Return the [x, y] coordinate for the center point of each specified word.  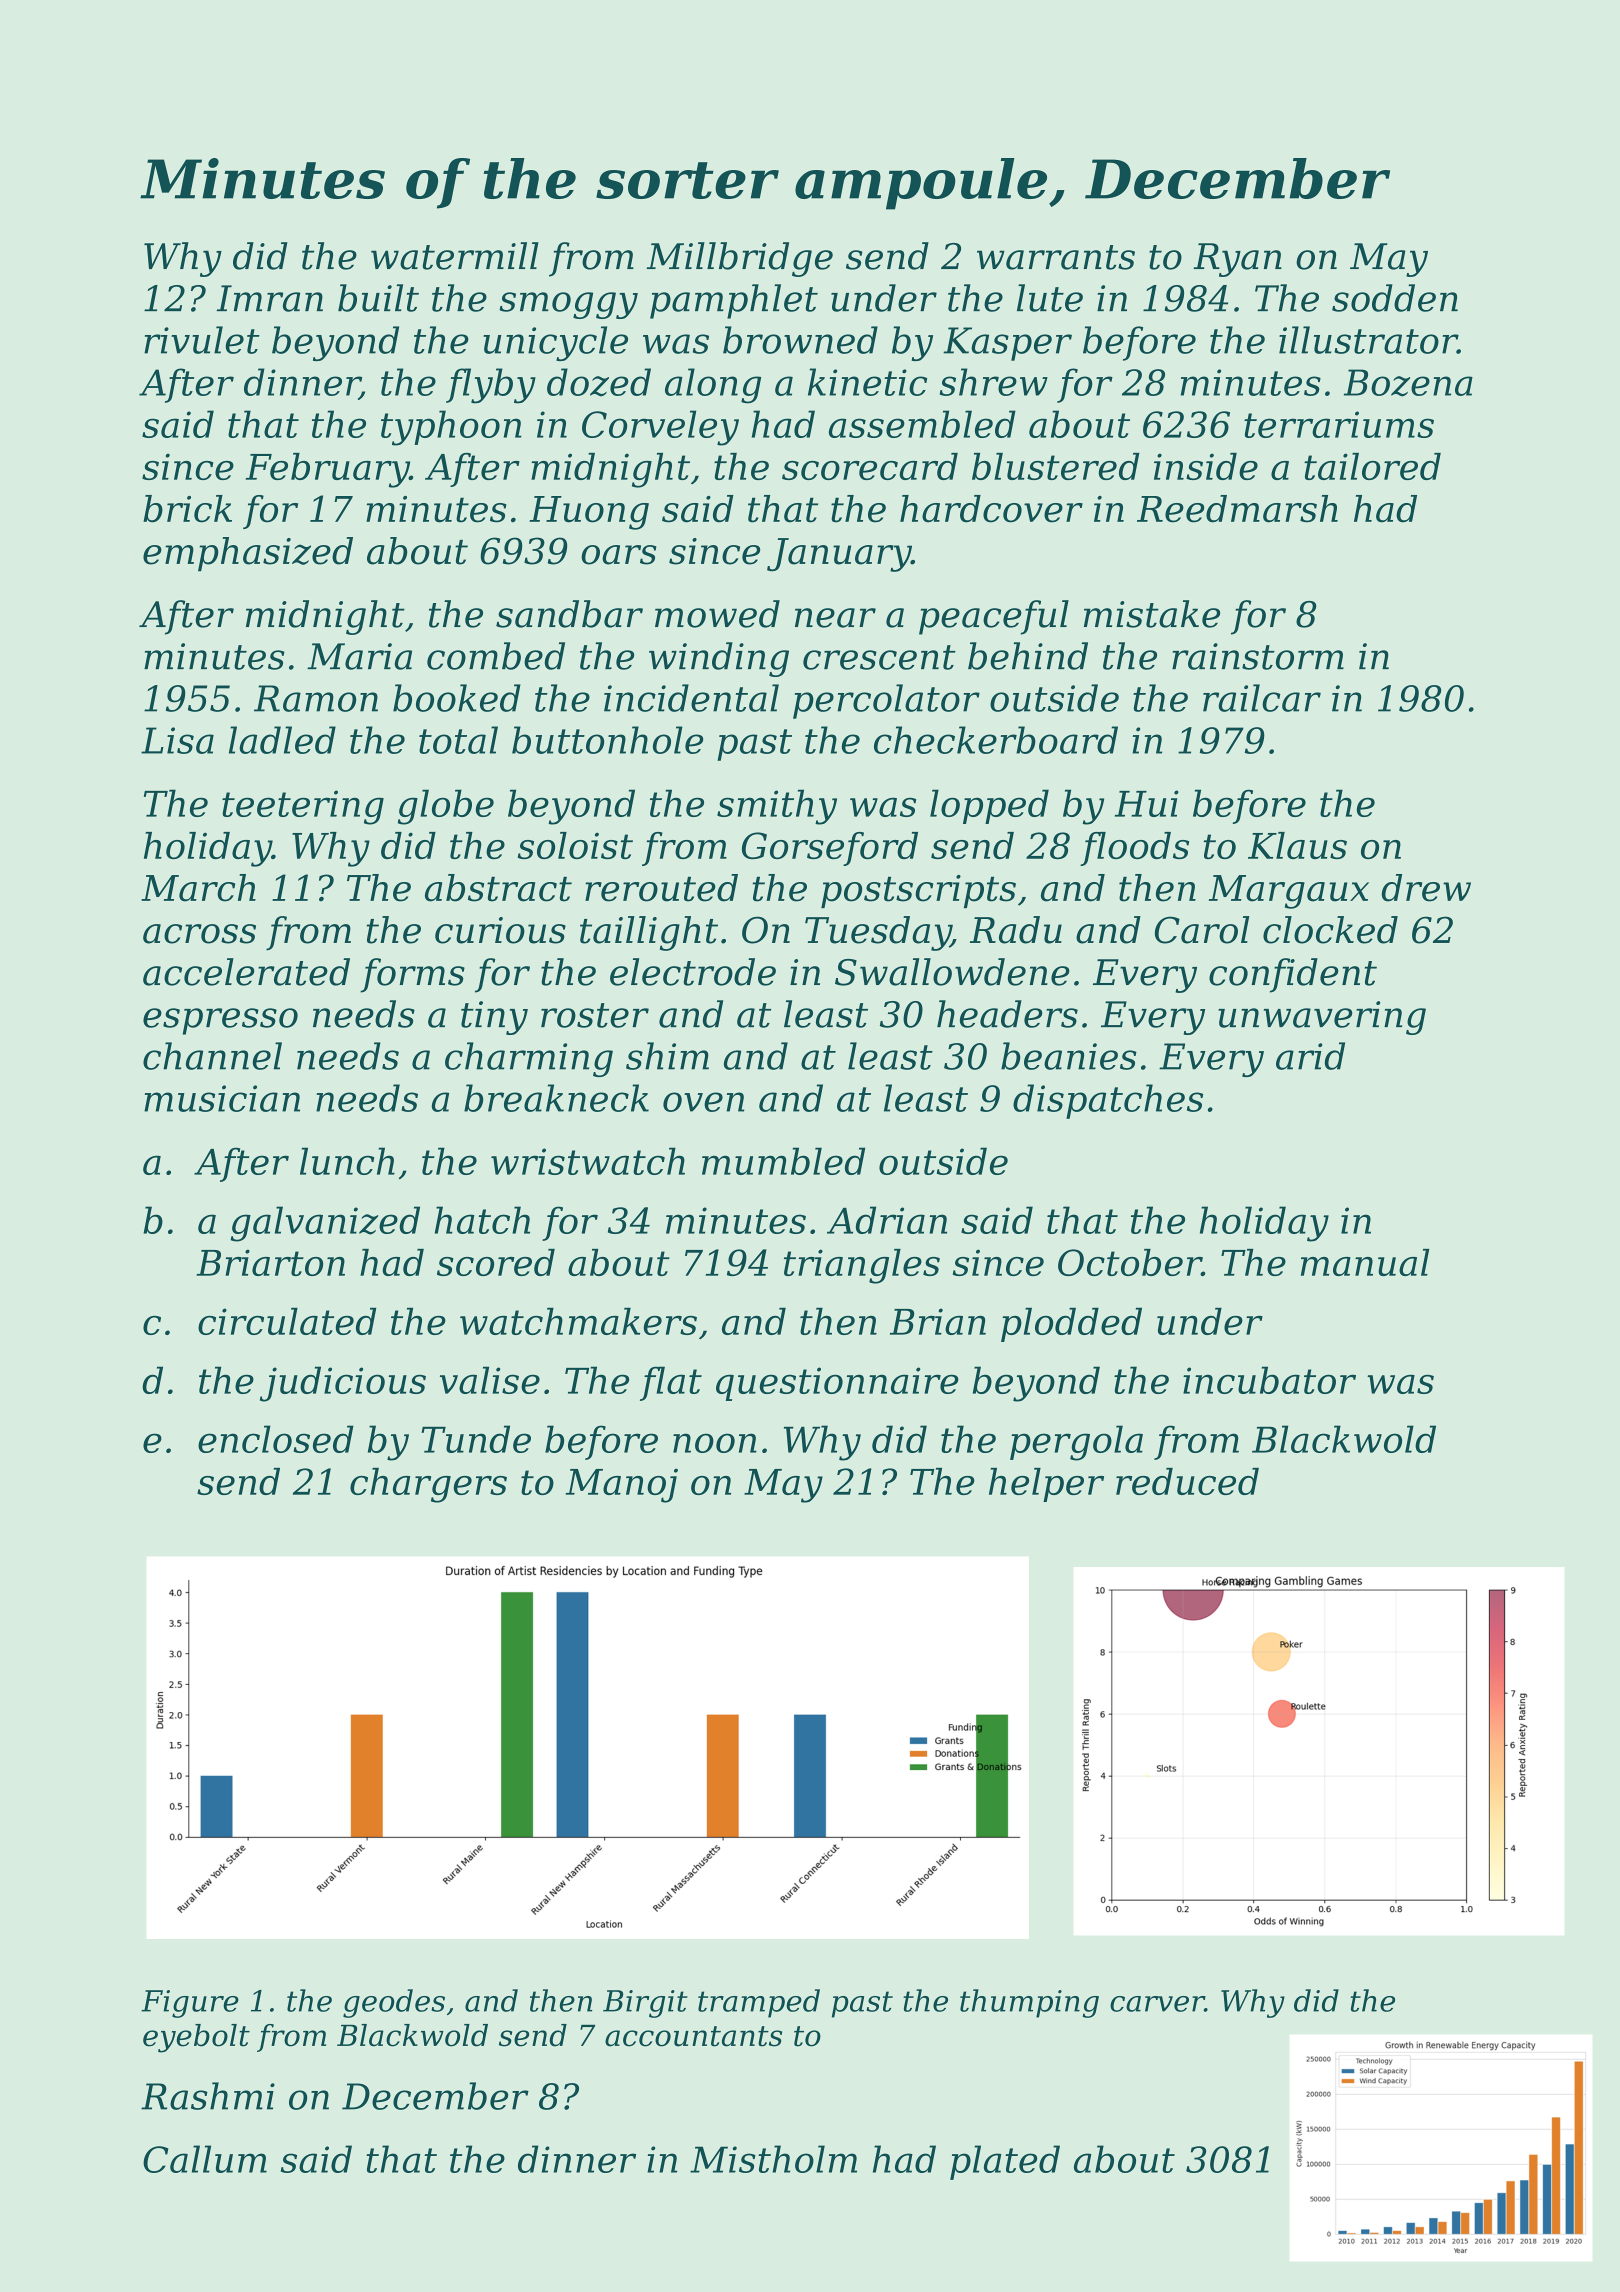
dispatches [1108, 1101]
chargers [428, 1485]
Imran [270, 298]
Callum [205, 2159]
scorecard [870, 466]
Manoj [622, 1485]
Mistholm [773, 2159]
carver [1157, 2004]
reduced [1187, 1481]
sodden [1395, 298]
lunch [347, 1161]
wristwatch [588, 1161]
